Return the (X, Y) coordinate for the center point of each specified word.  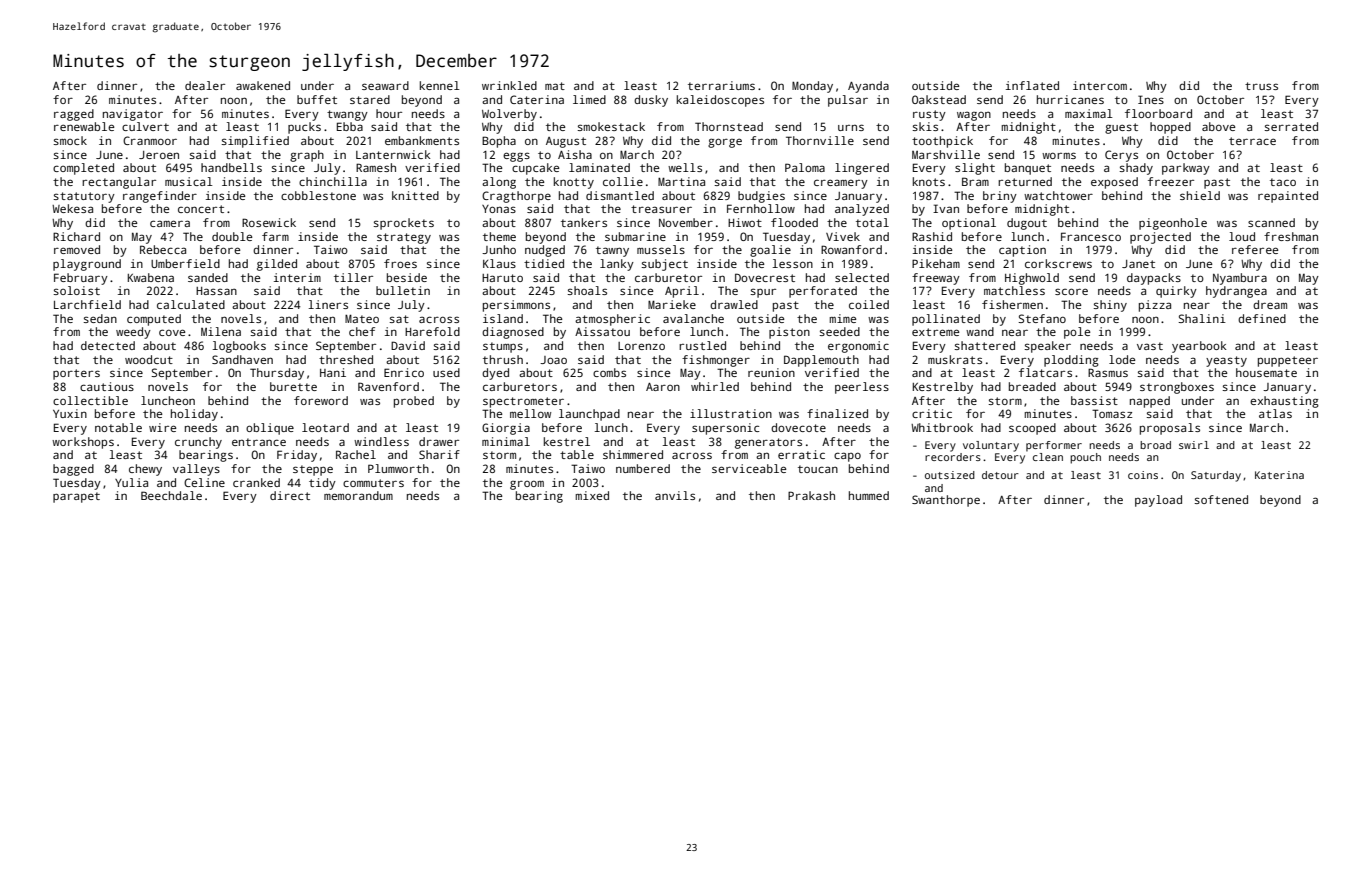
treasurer (661, 209)
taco (1283, 182)
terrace (1252, 141)
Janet (1138, 264)
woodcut (149, 359)
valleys (196, 470)
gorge (725, 143)
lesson (793, 263)
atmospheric (612, 320)
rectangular (119, 183)
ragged (74, 115)
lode (1122, 359)
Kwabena (151, 277)
